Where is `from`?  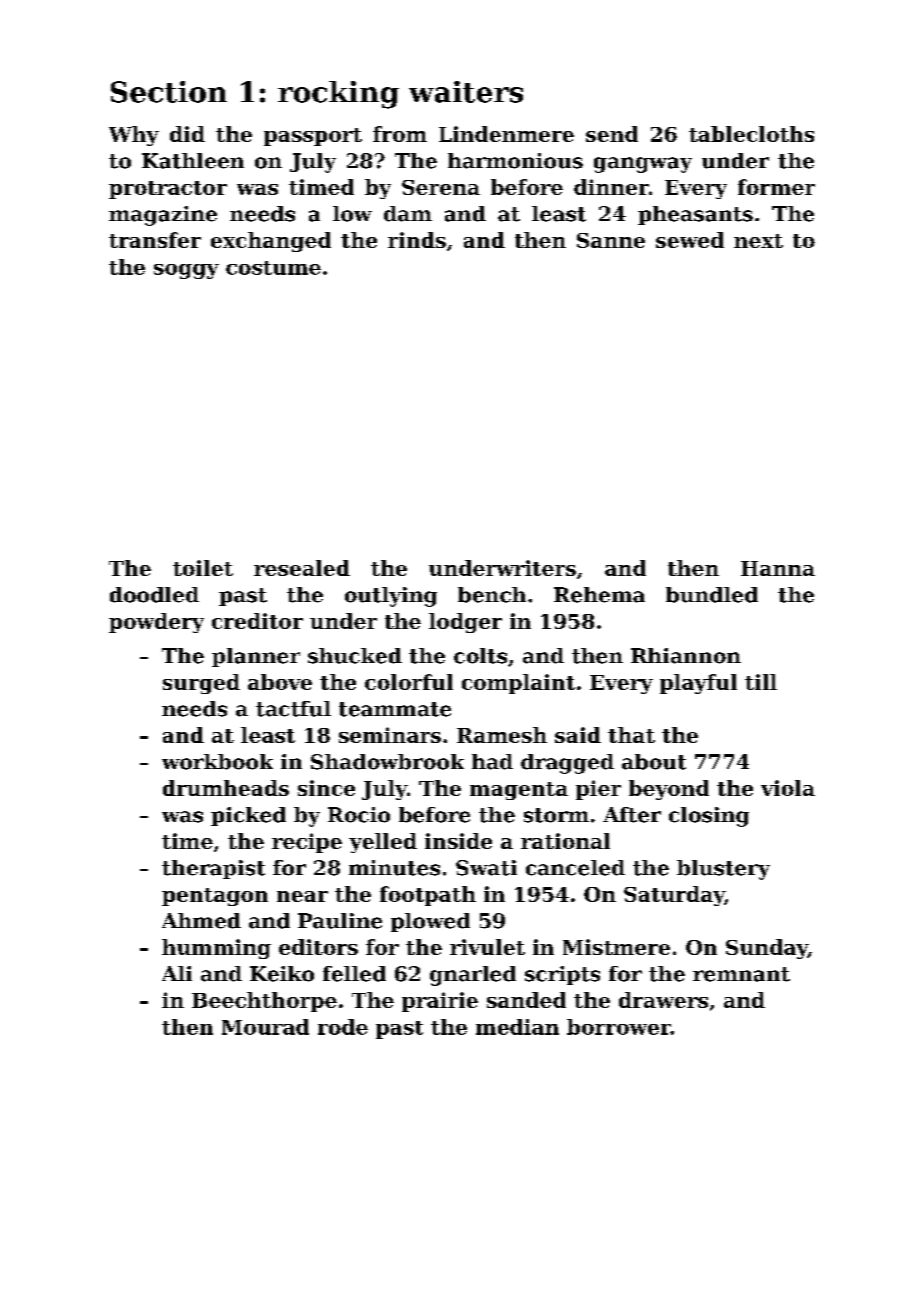
from is located at coordinates (400, 134).
